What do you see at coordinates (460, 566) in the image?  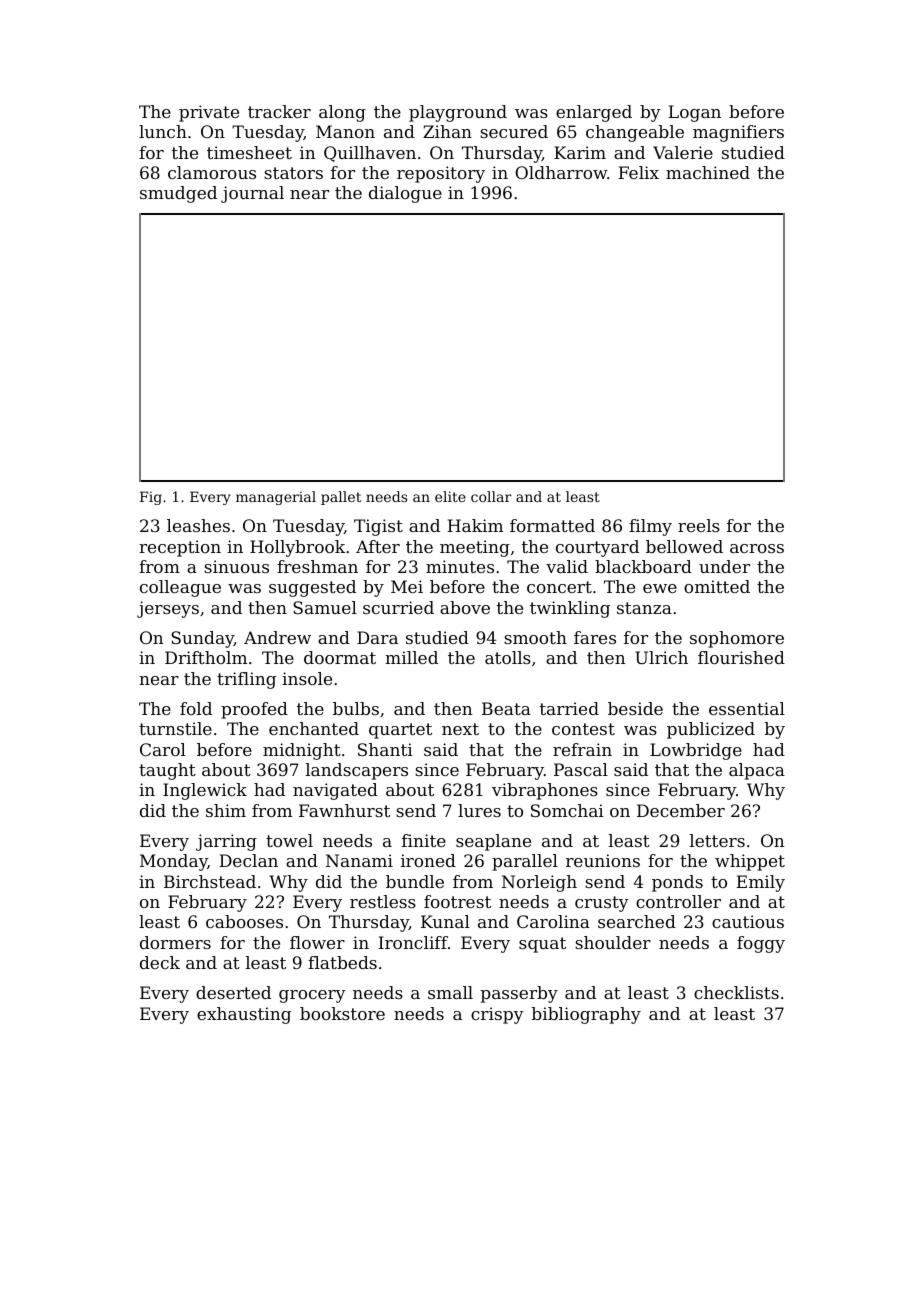 I see `minutes` at bounding box center [460, 566].
